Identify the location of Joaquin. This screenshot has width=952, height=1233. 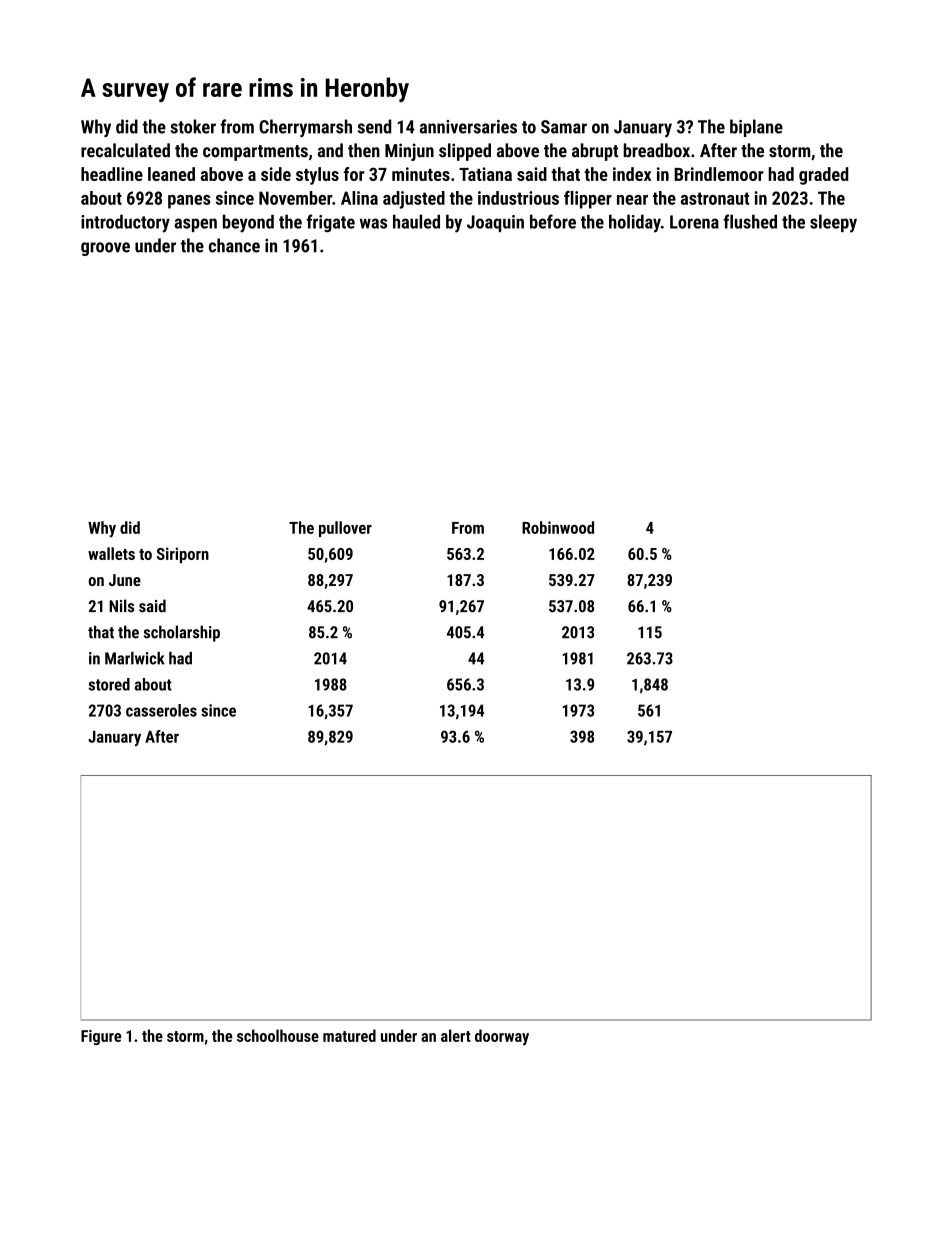
(495, 223).
